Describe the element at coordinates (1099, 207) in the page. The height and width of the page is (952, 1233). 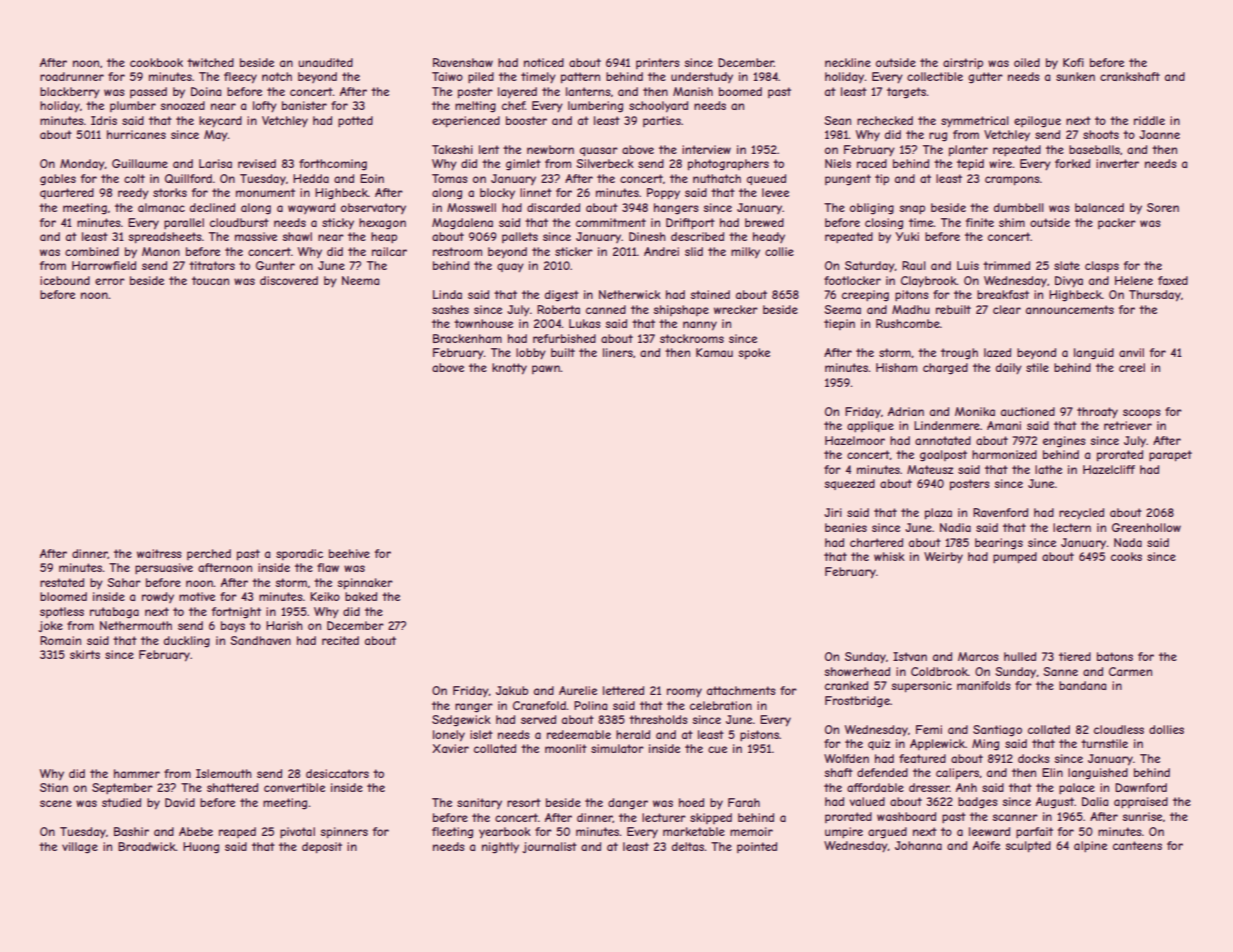
I see `balanced` at that location.
